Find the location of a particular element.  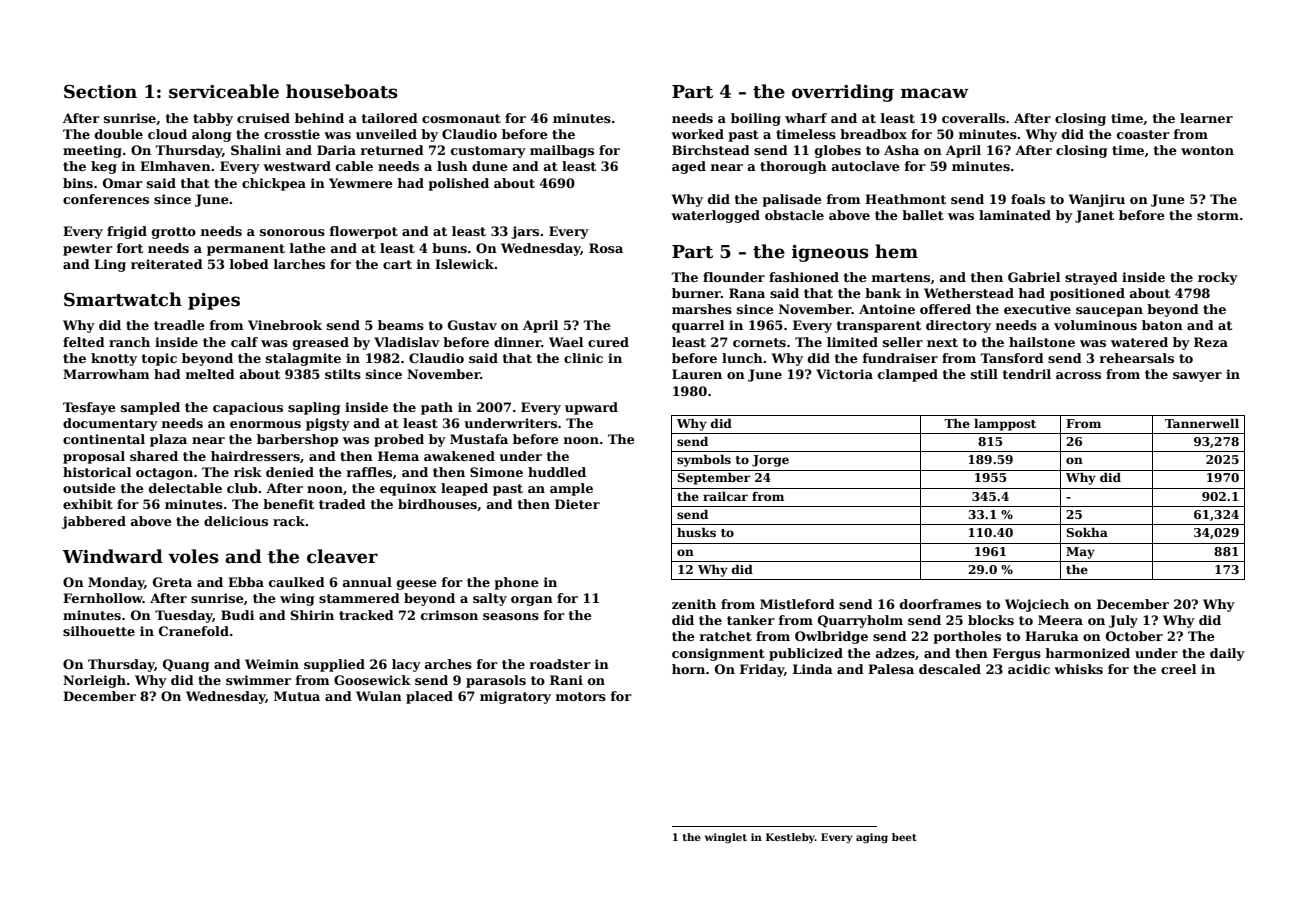

houseboats is located at coordinates (342, 91).
